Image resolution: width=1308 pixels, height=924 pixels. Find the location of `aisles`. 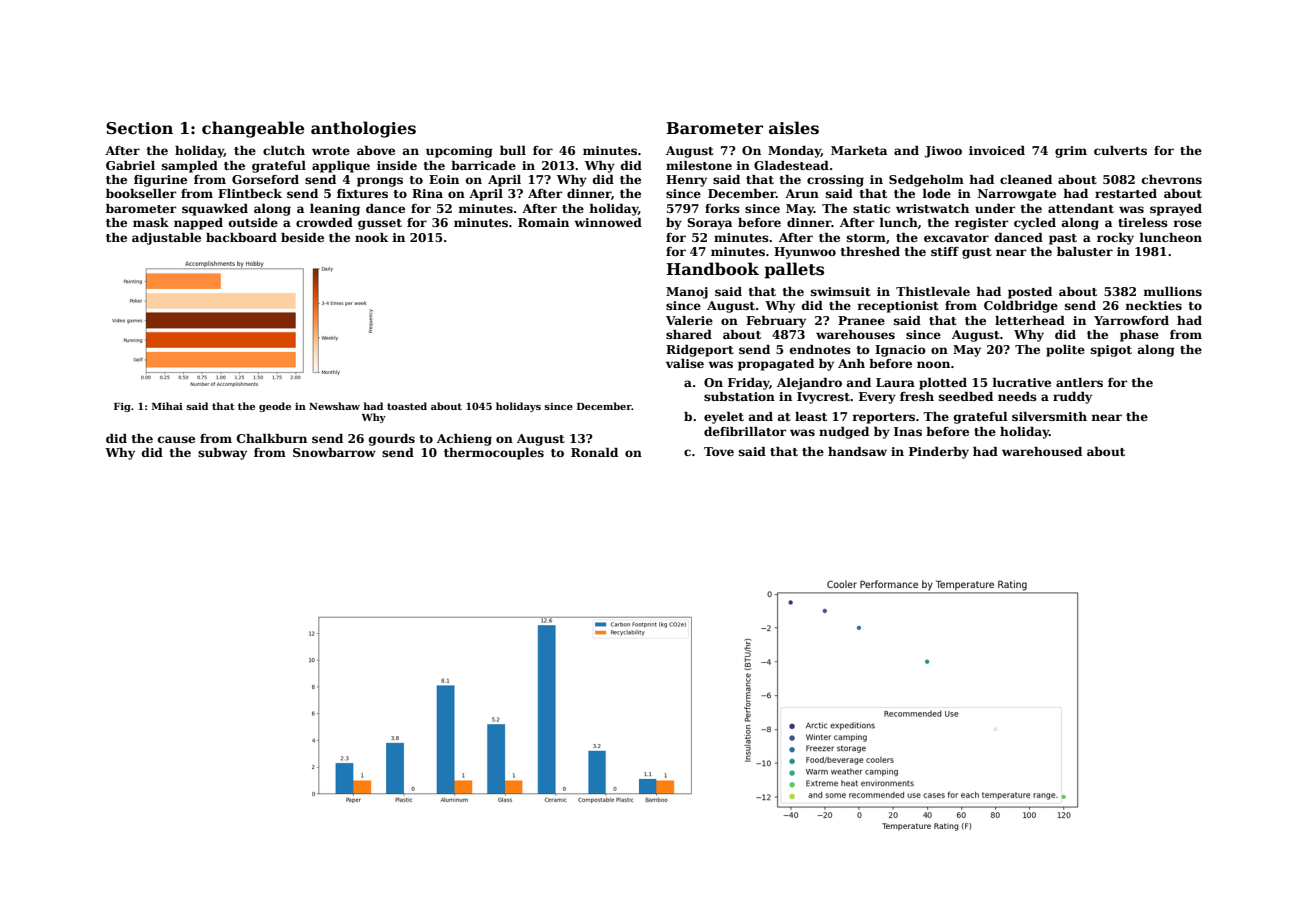

aisles is located at coordinates (794, 128).
